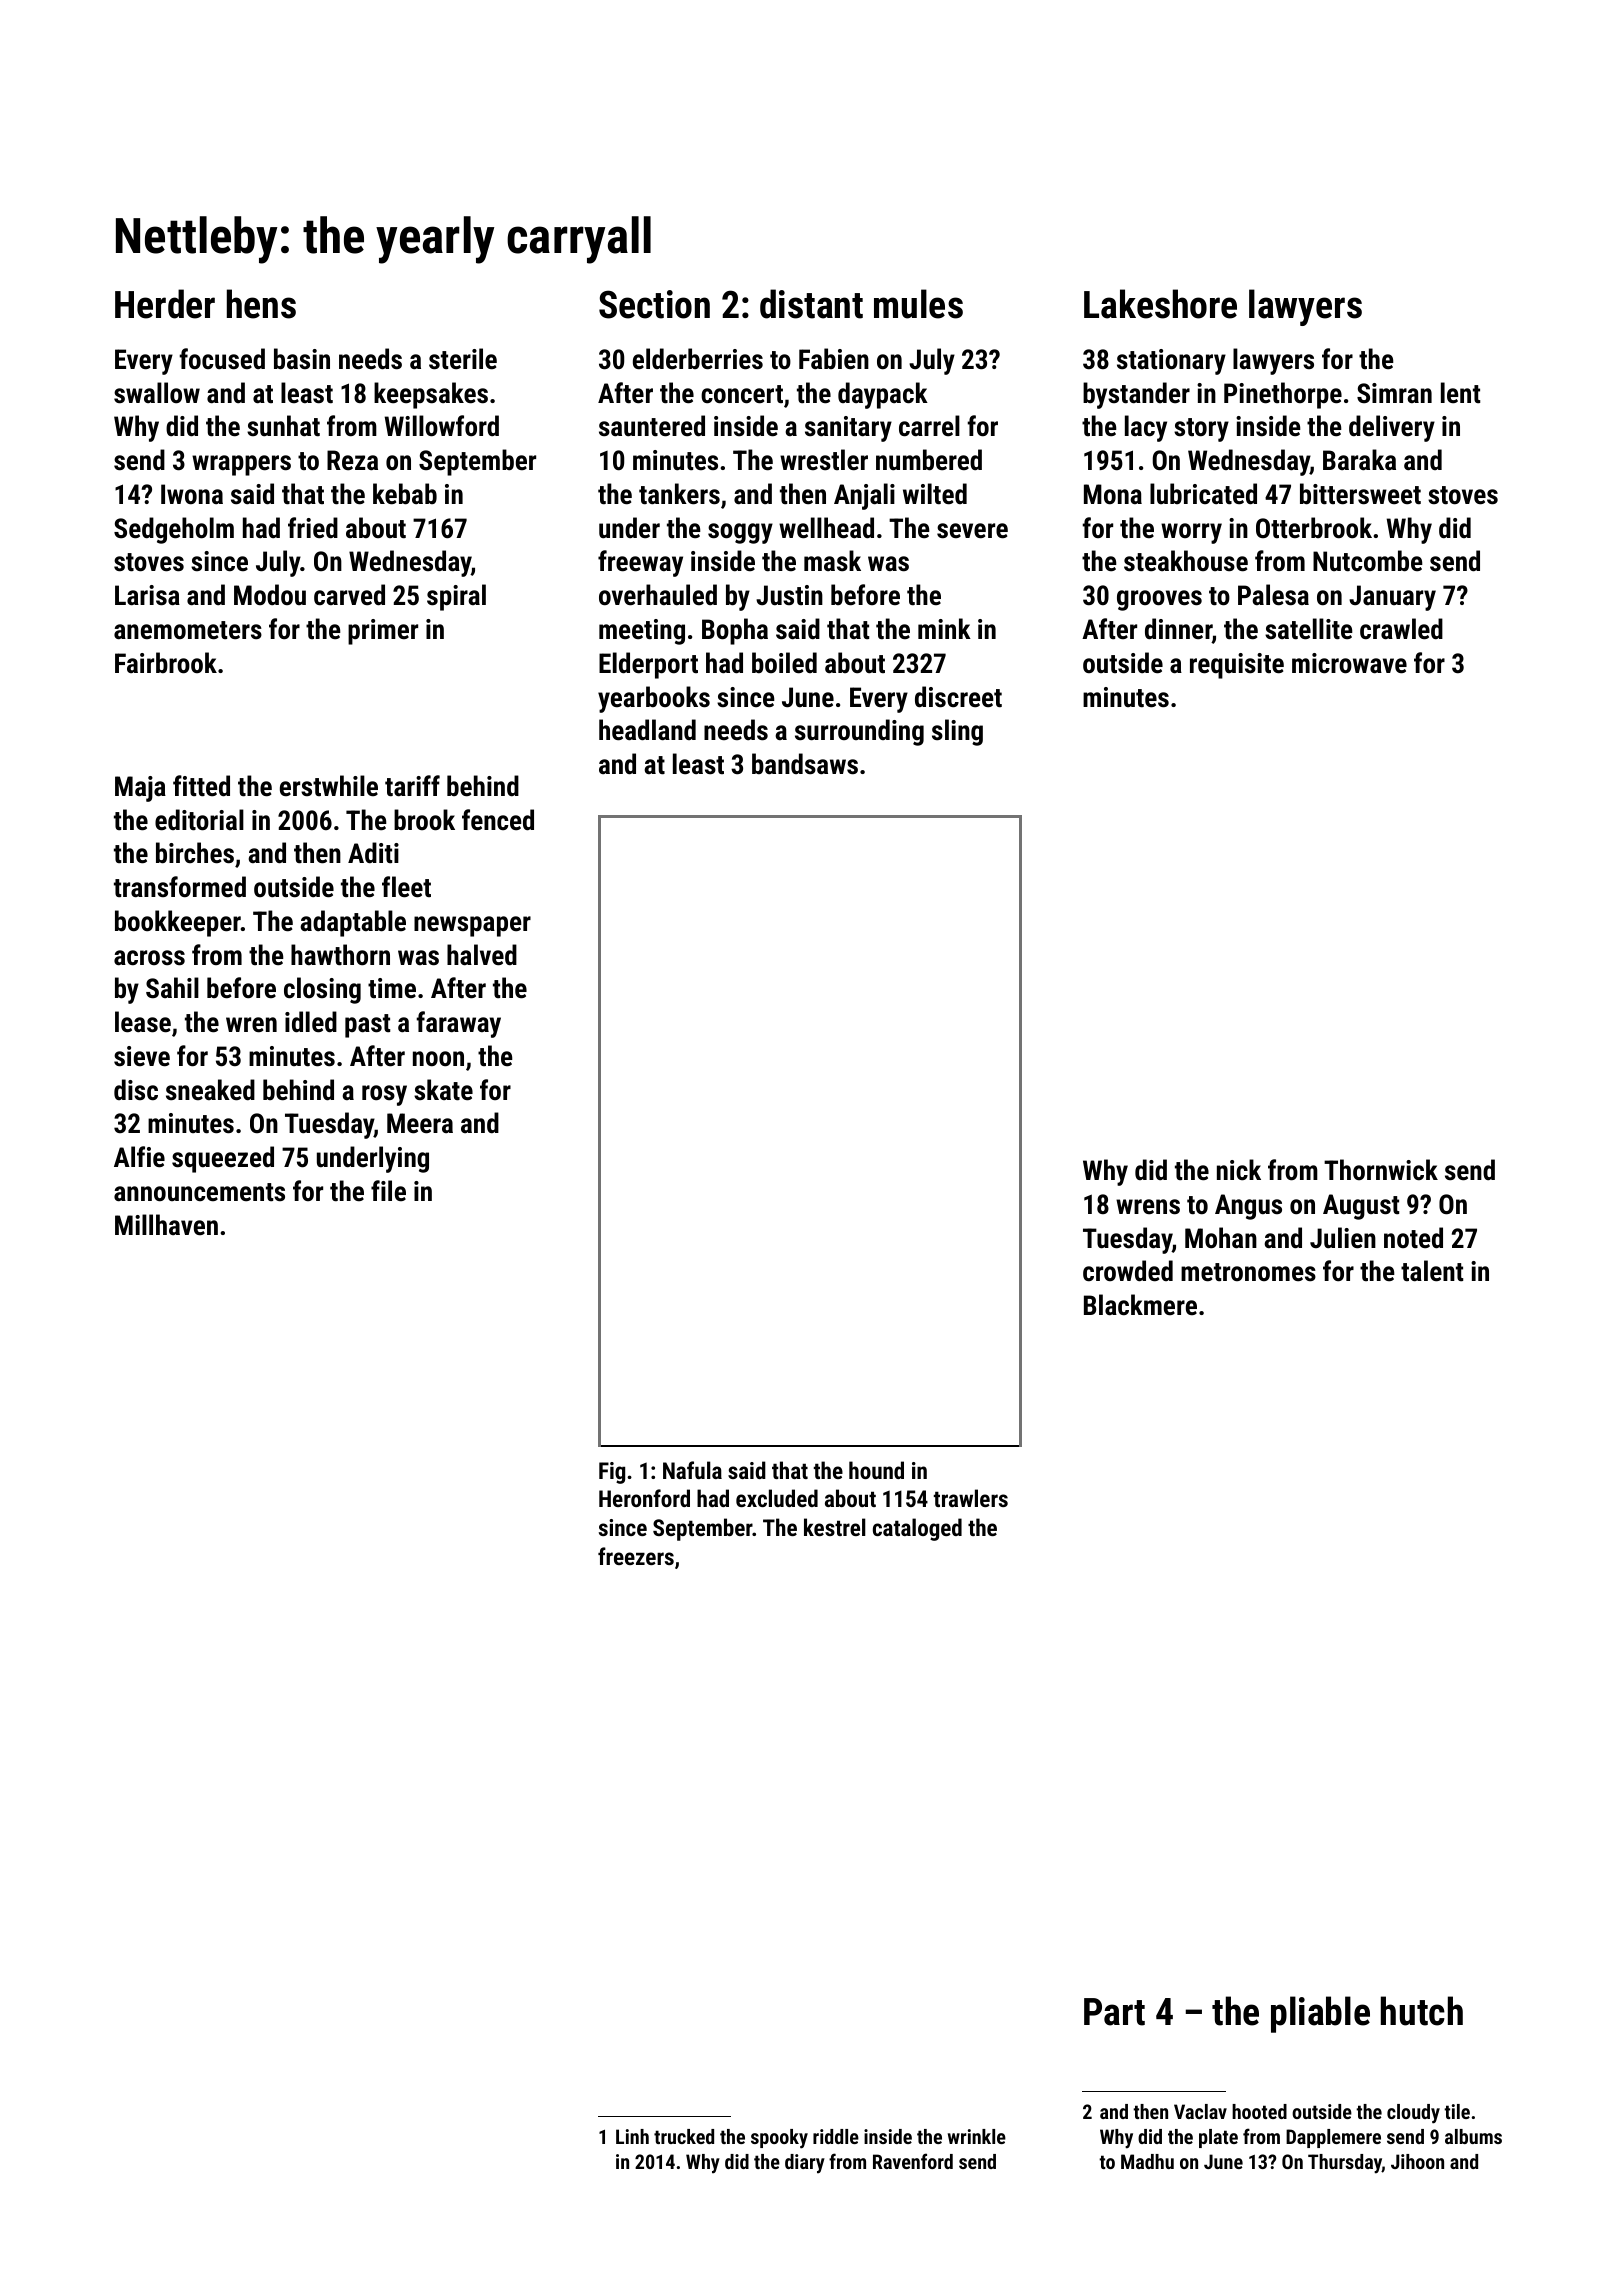 This screenshot has width=1620, height=2292. What do you see at coordinates (632, 2136) in the screenshot?
I see `Linh` at bounding box center [632, 2136].
